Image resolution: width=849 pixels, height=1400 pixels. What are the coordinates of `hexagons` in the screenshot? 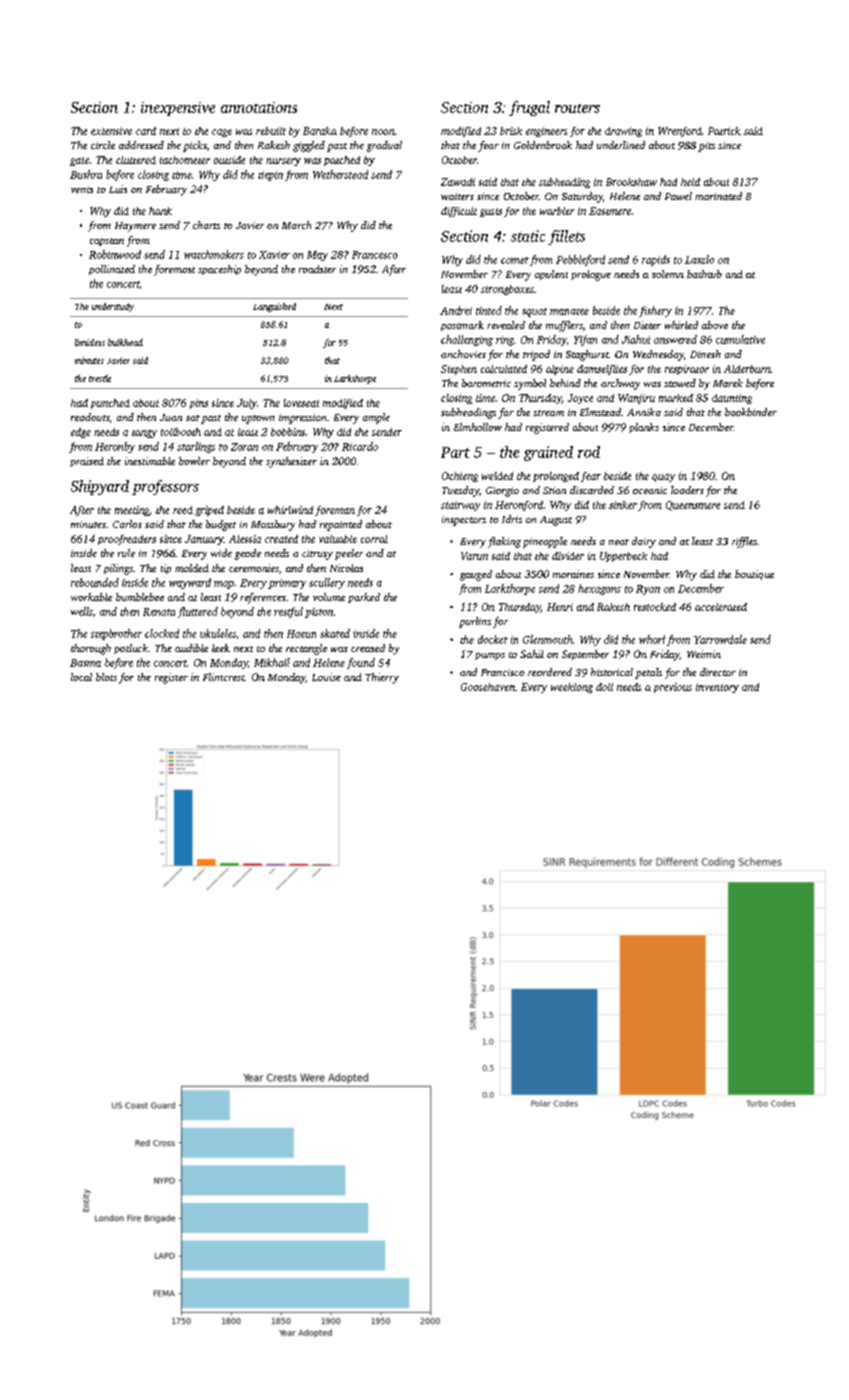 It's located at (599, 589).
